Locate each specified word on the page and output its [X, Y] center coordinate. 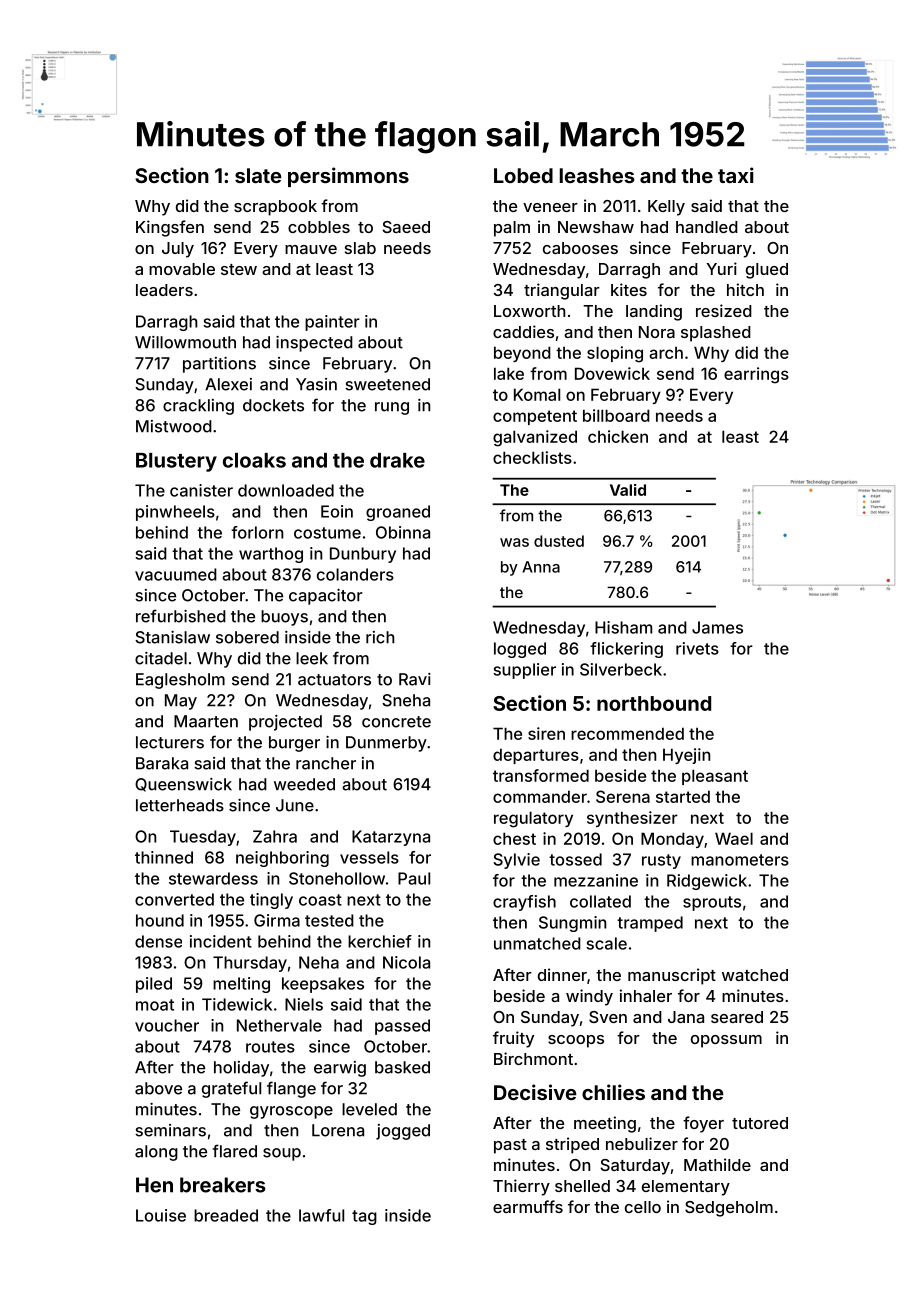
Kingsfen [170, 228]
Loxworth [529, 311]
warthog [271, 555]
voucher [167, 1025]
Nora [657, 332]
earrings [756, 375]
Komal [537, 394]
